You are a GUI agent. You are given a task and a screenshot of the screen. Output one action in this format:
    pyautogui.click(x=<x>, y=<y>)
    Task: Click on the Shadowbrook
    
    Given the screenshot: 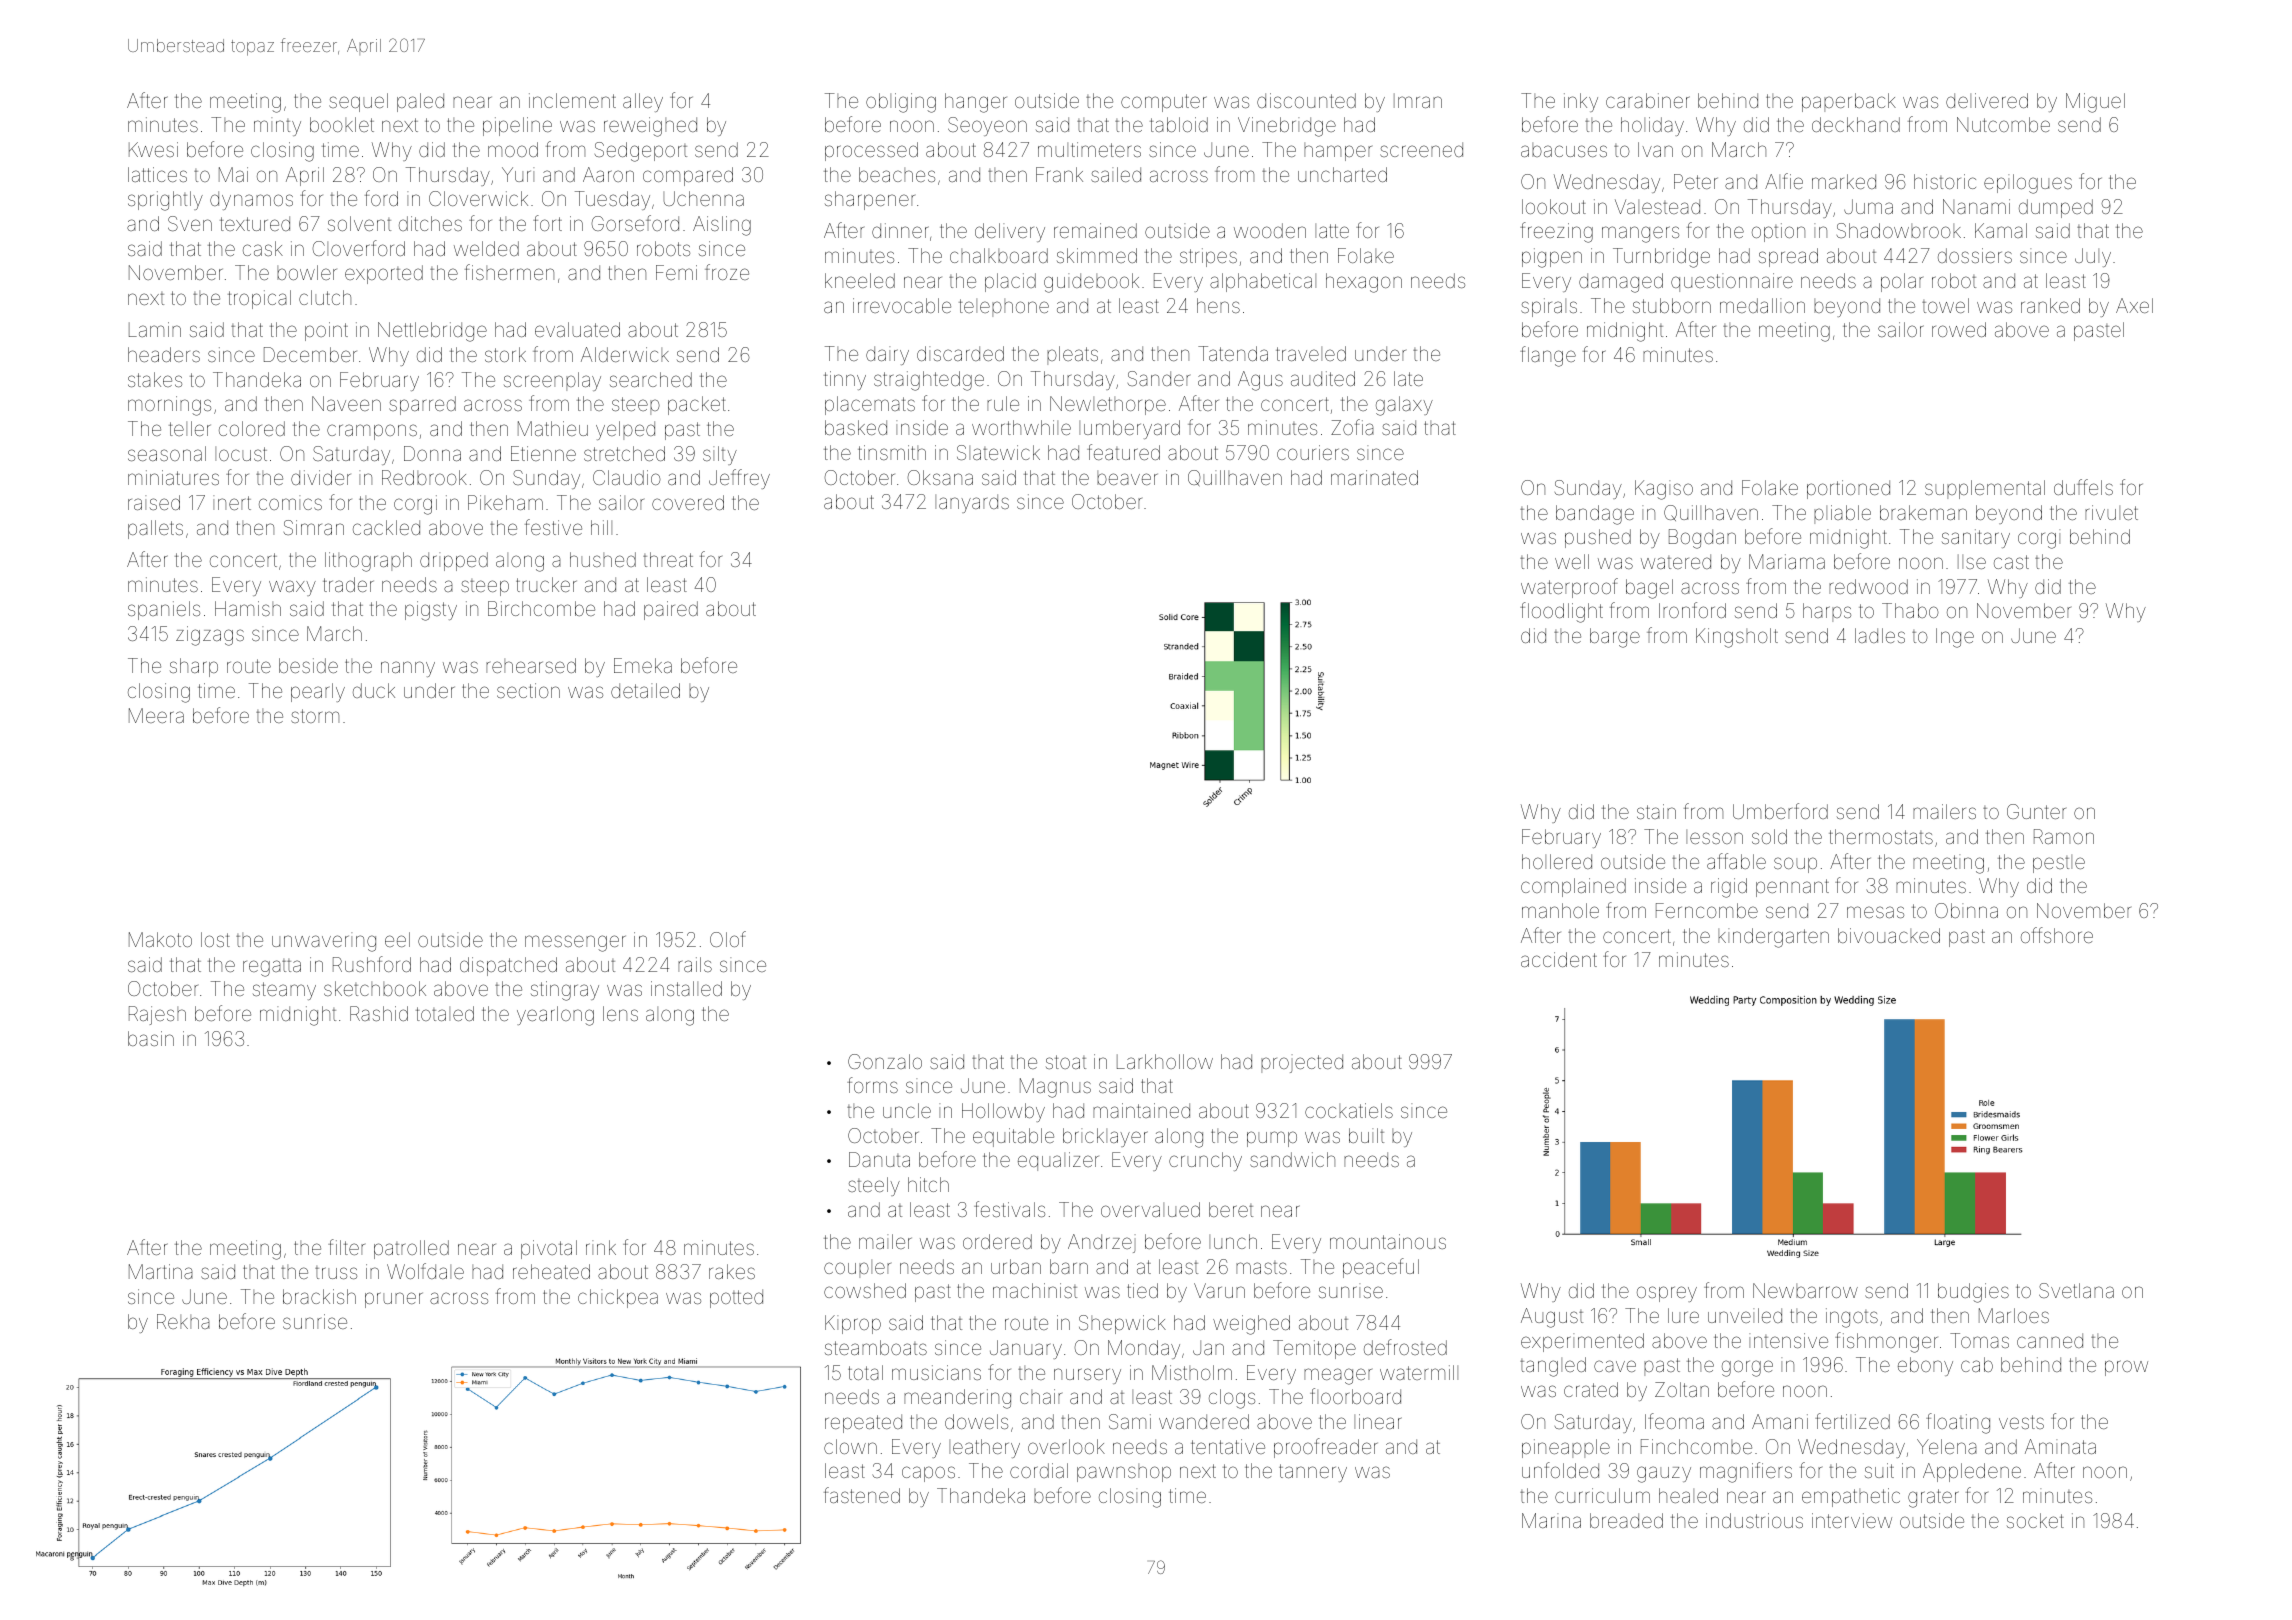 What is the action you would take?
    pyautogui.click(x=1899, y=230)
